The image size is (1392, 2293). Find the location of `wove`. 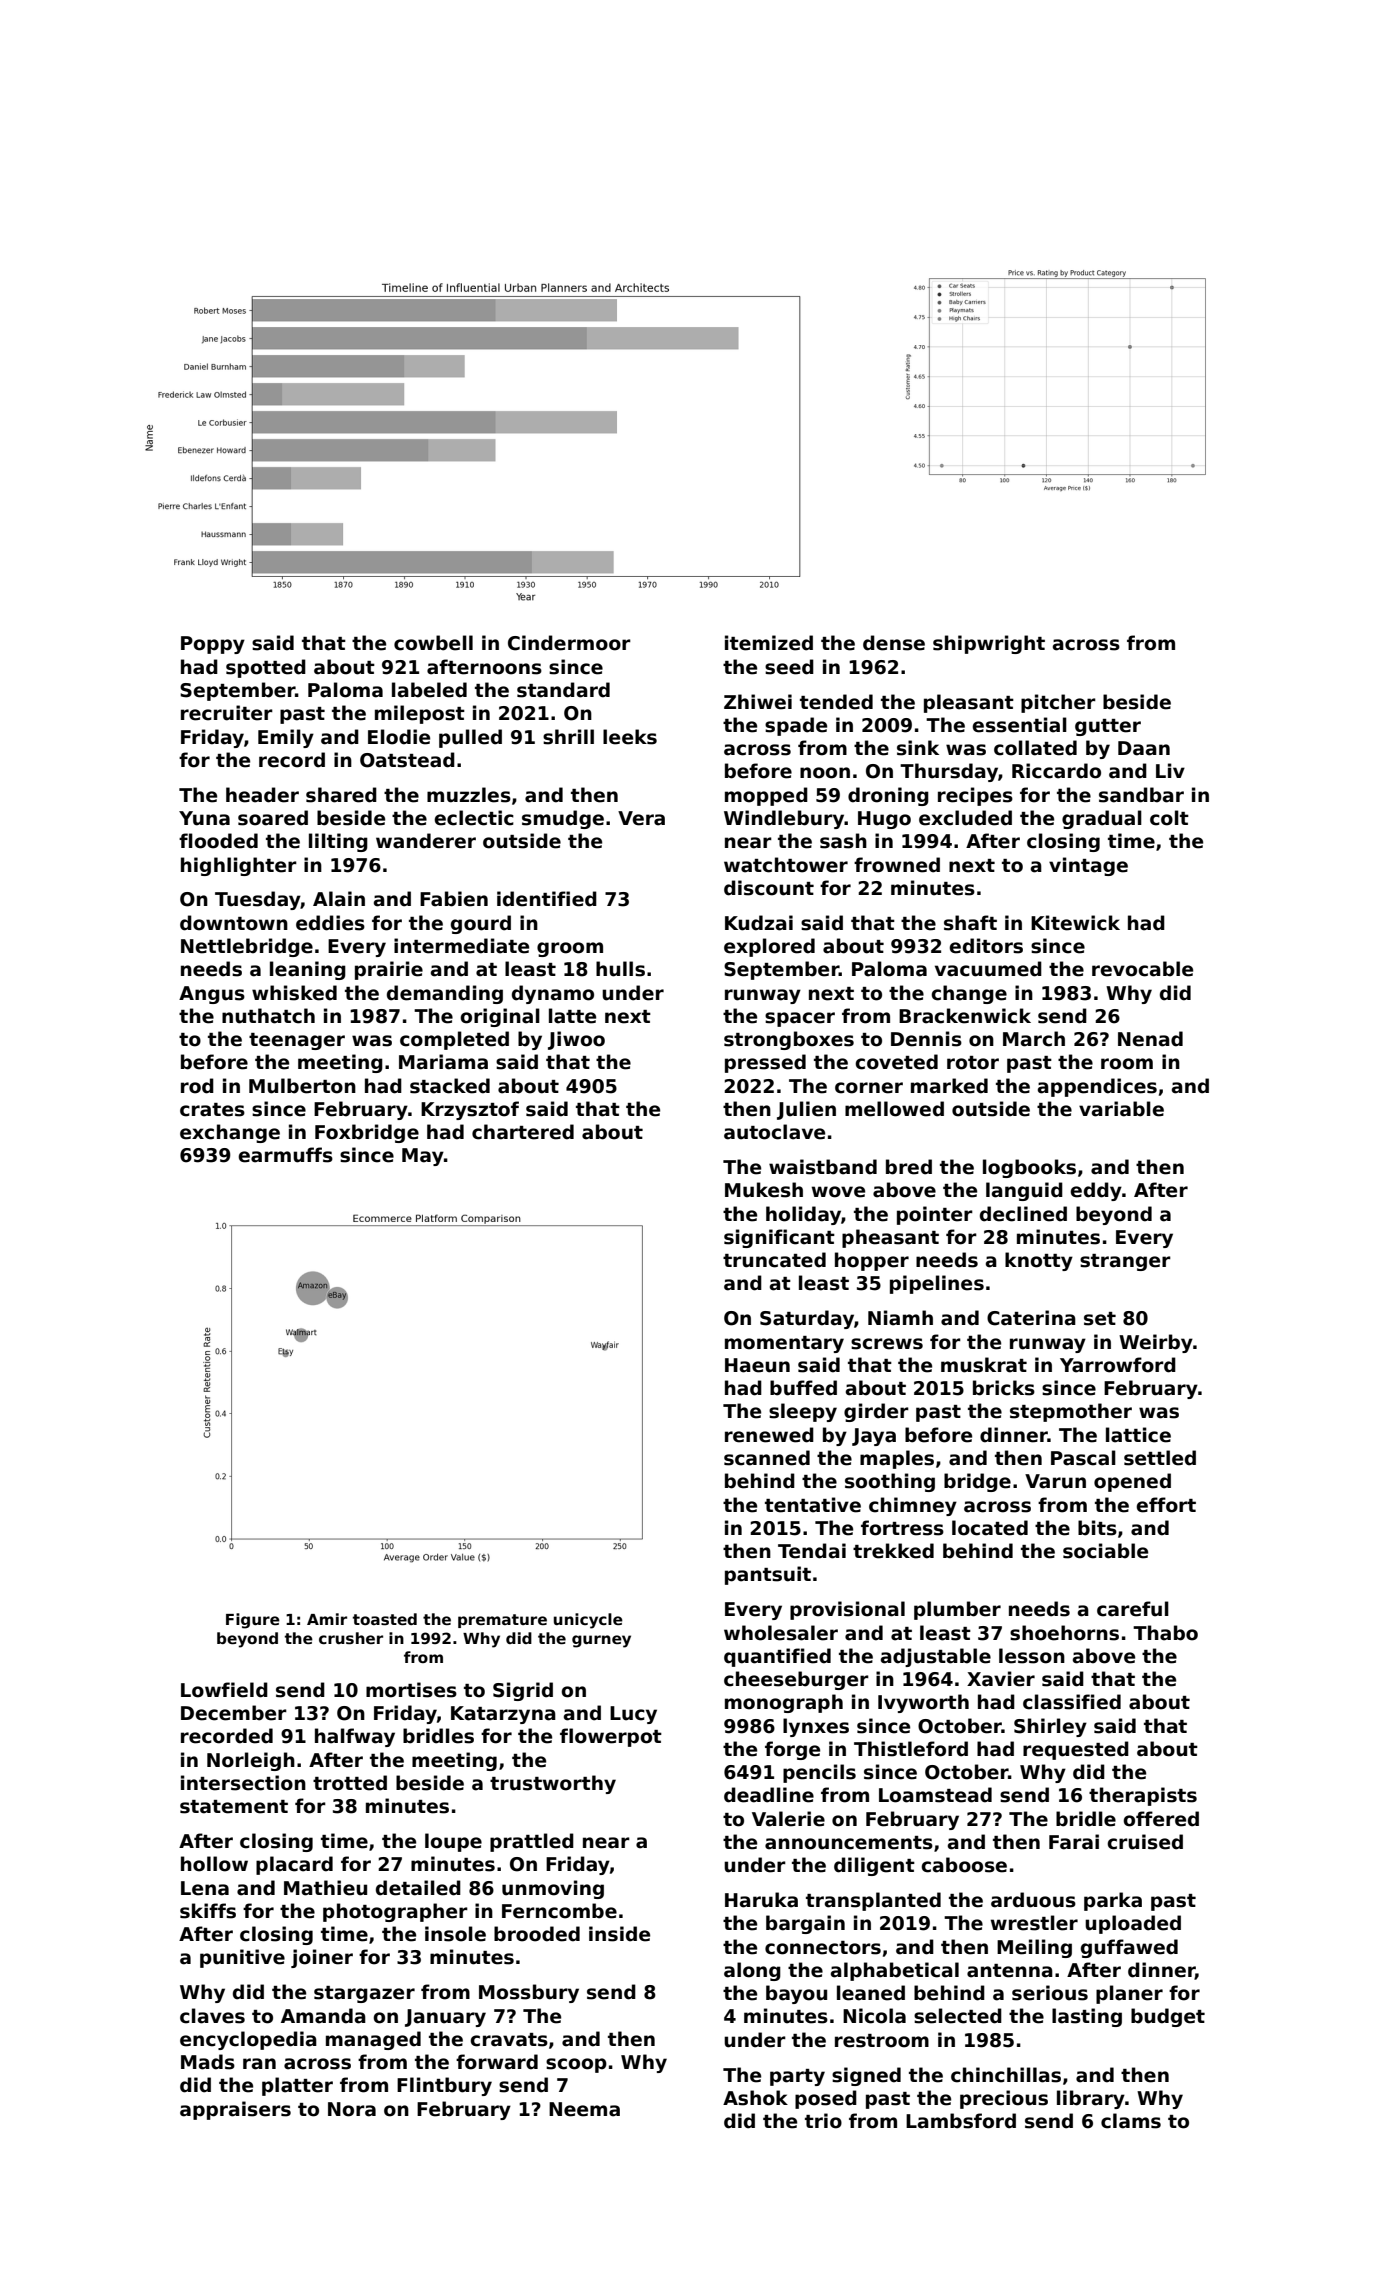

wove is located at coordinates (838, 1192).
